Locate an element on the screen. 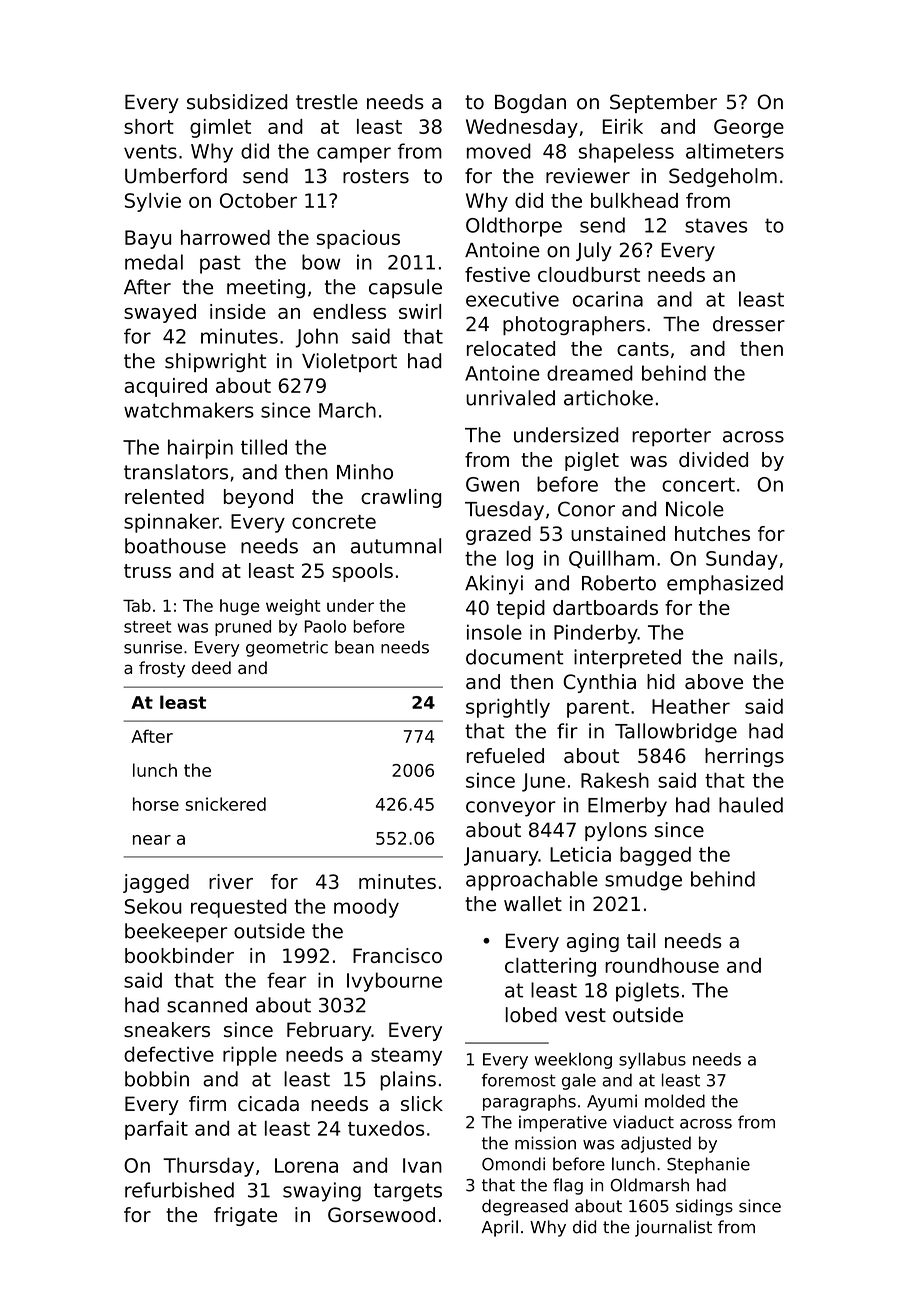 Image resolution: width=908 pixels, height=1316 pixels. degreased is located at coordinates (525, 1207).
